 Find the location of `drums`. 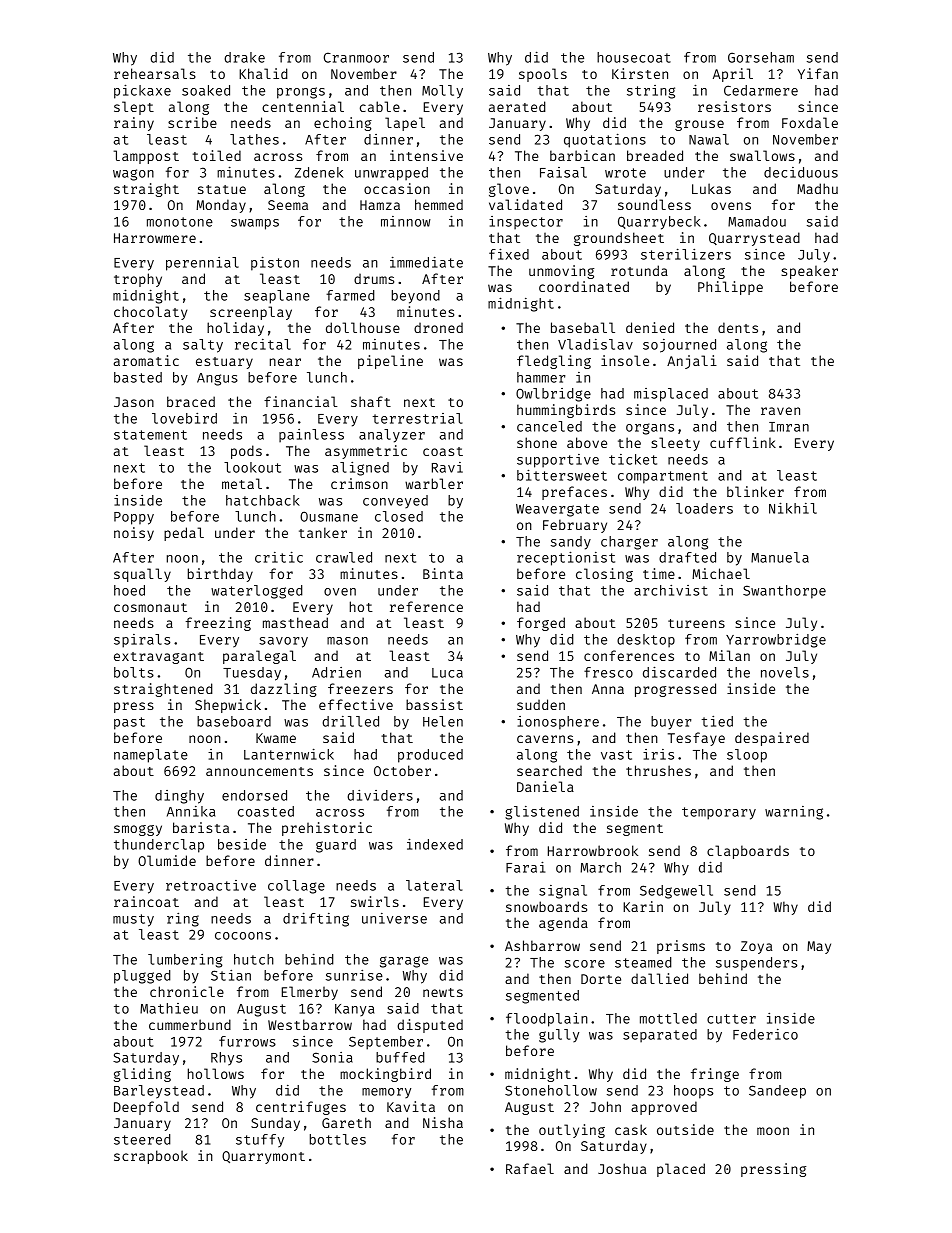

drums is located at coordinates (374, 278).
